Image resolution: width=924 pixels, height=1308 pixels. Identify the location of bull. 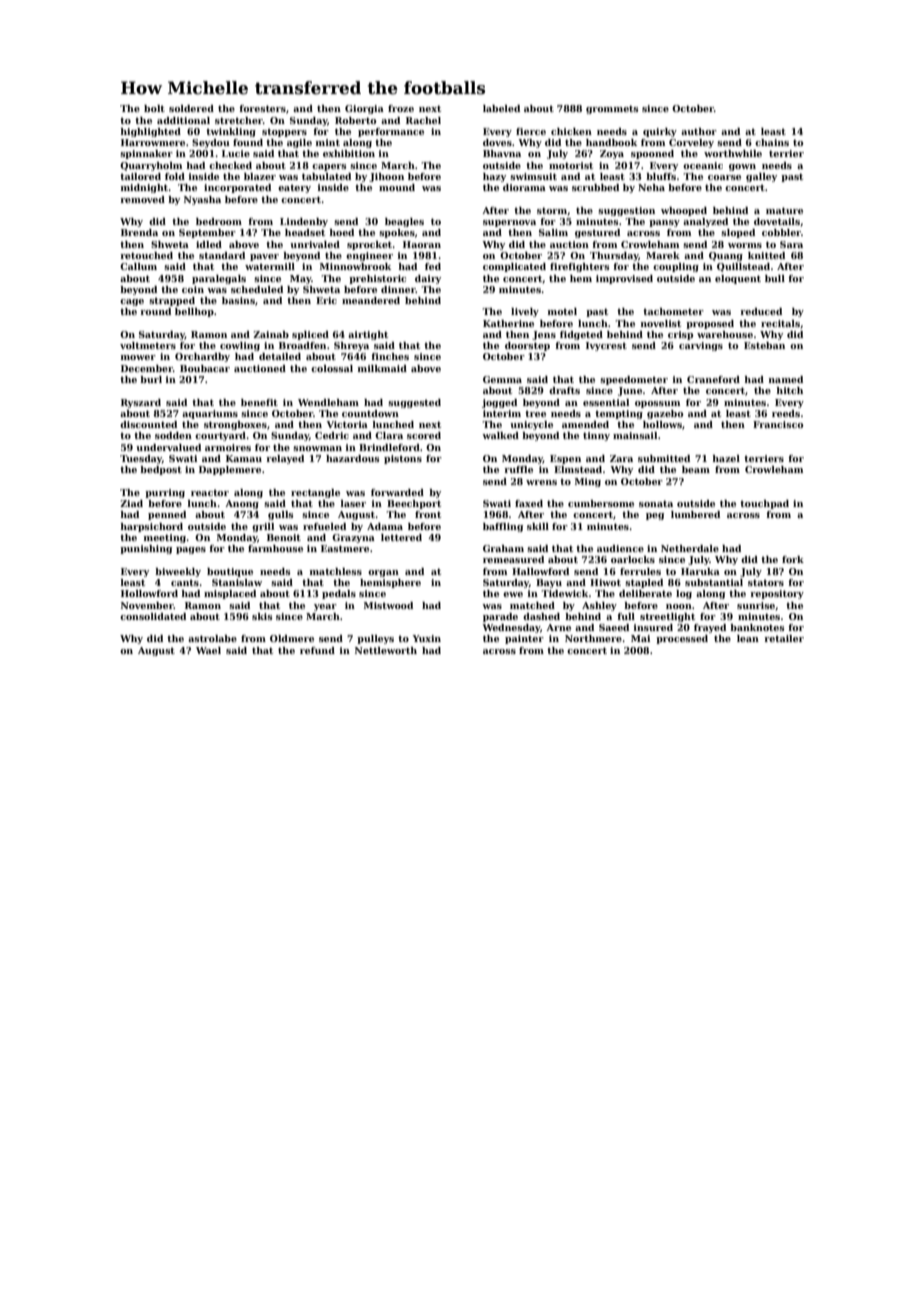
(775, 278).
